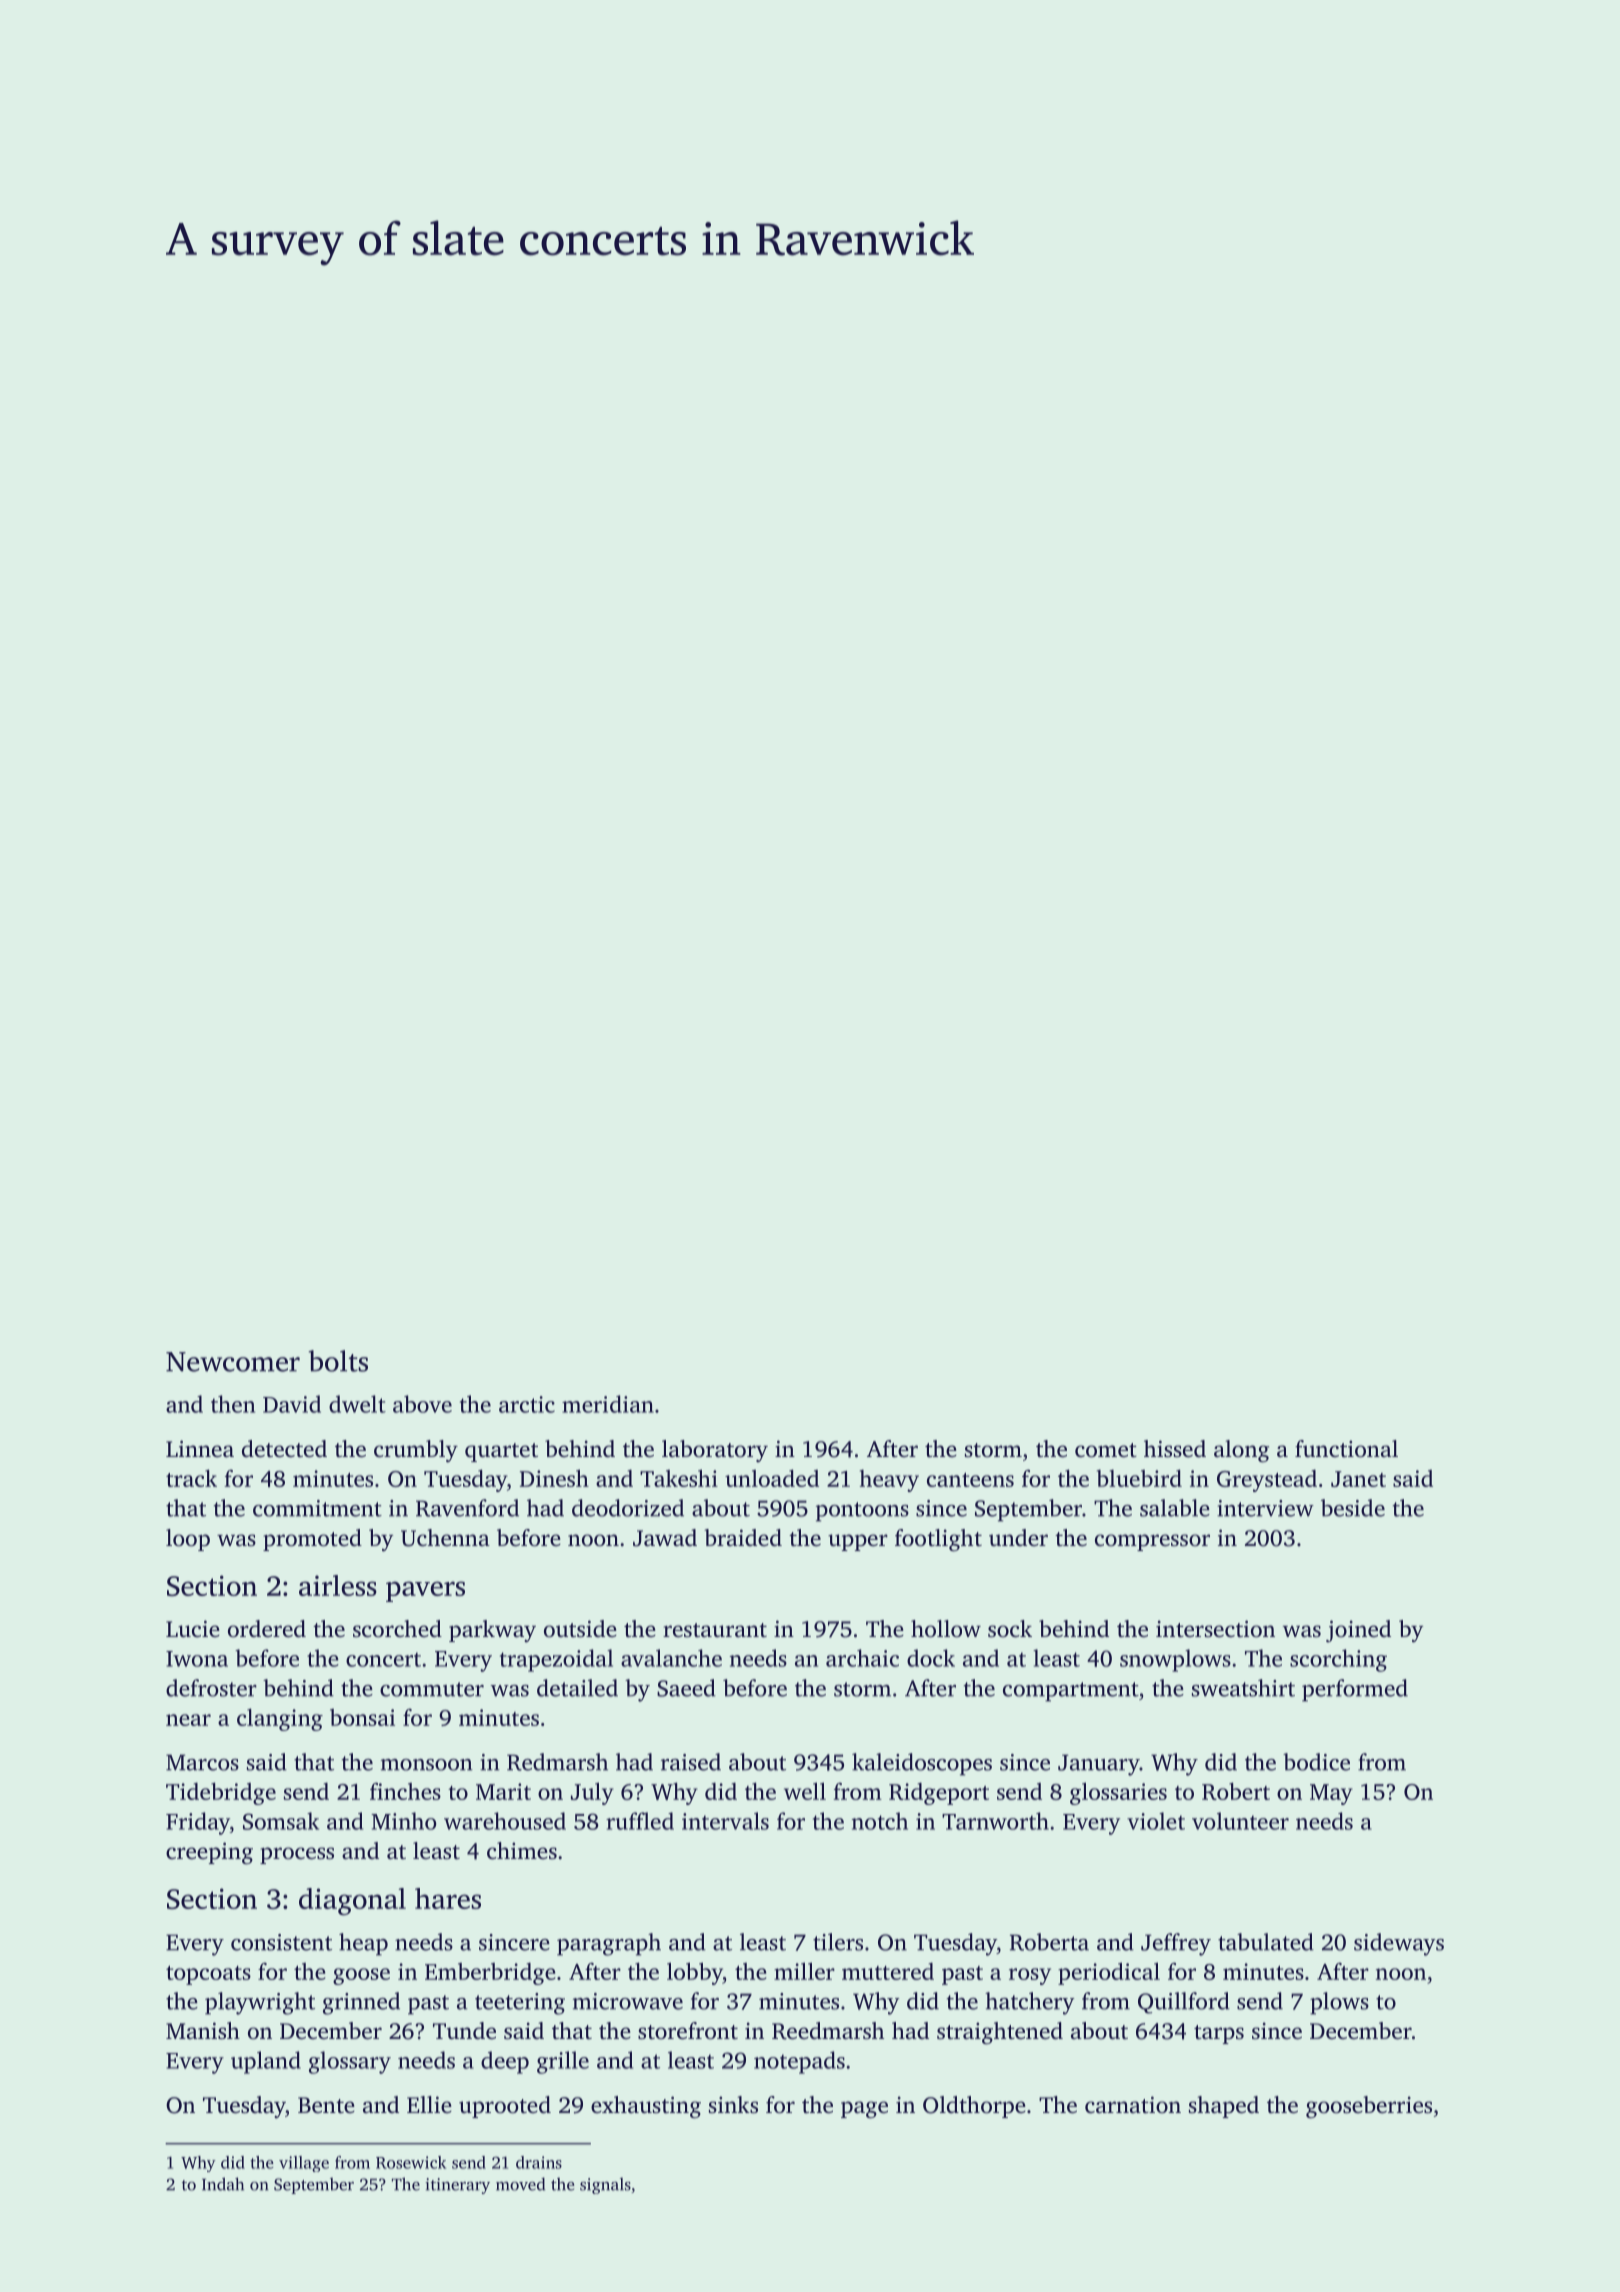 Image resolution: width=1620 pixels, height=2292 pixels. Describe the element at coordinates (1346, 1449) in the screenshot. I see `functional` at that location.
